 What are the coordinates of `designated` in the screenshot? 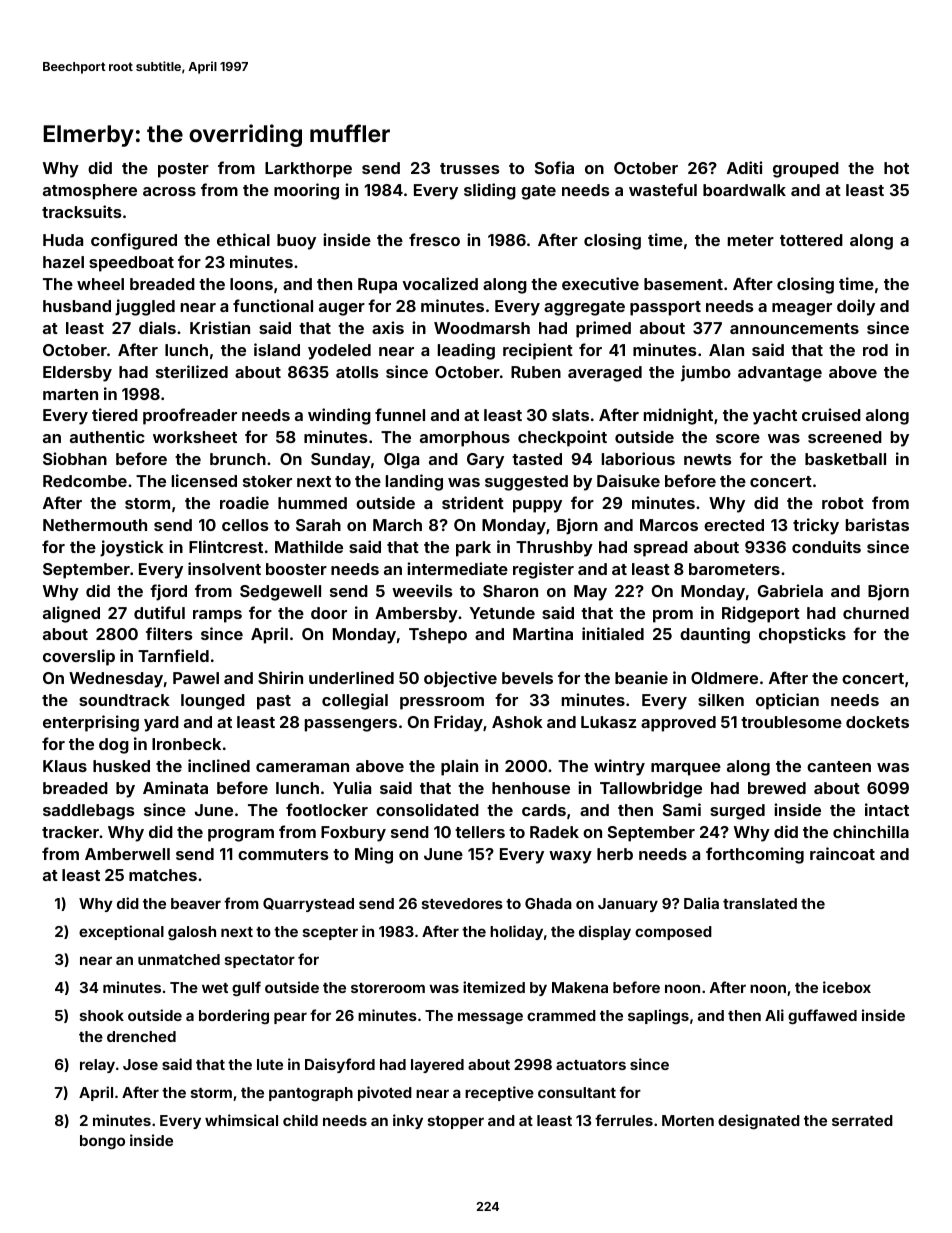 It's located at (759, 1121).
